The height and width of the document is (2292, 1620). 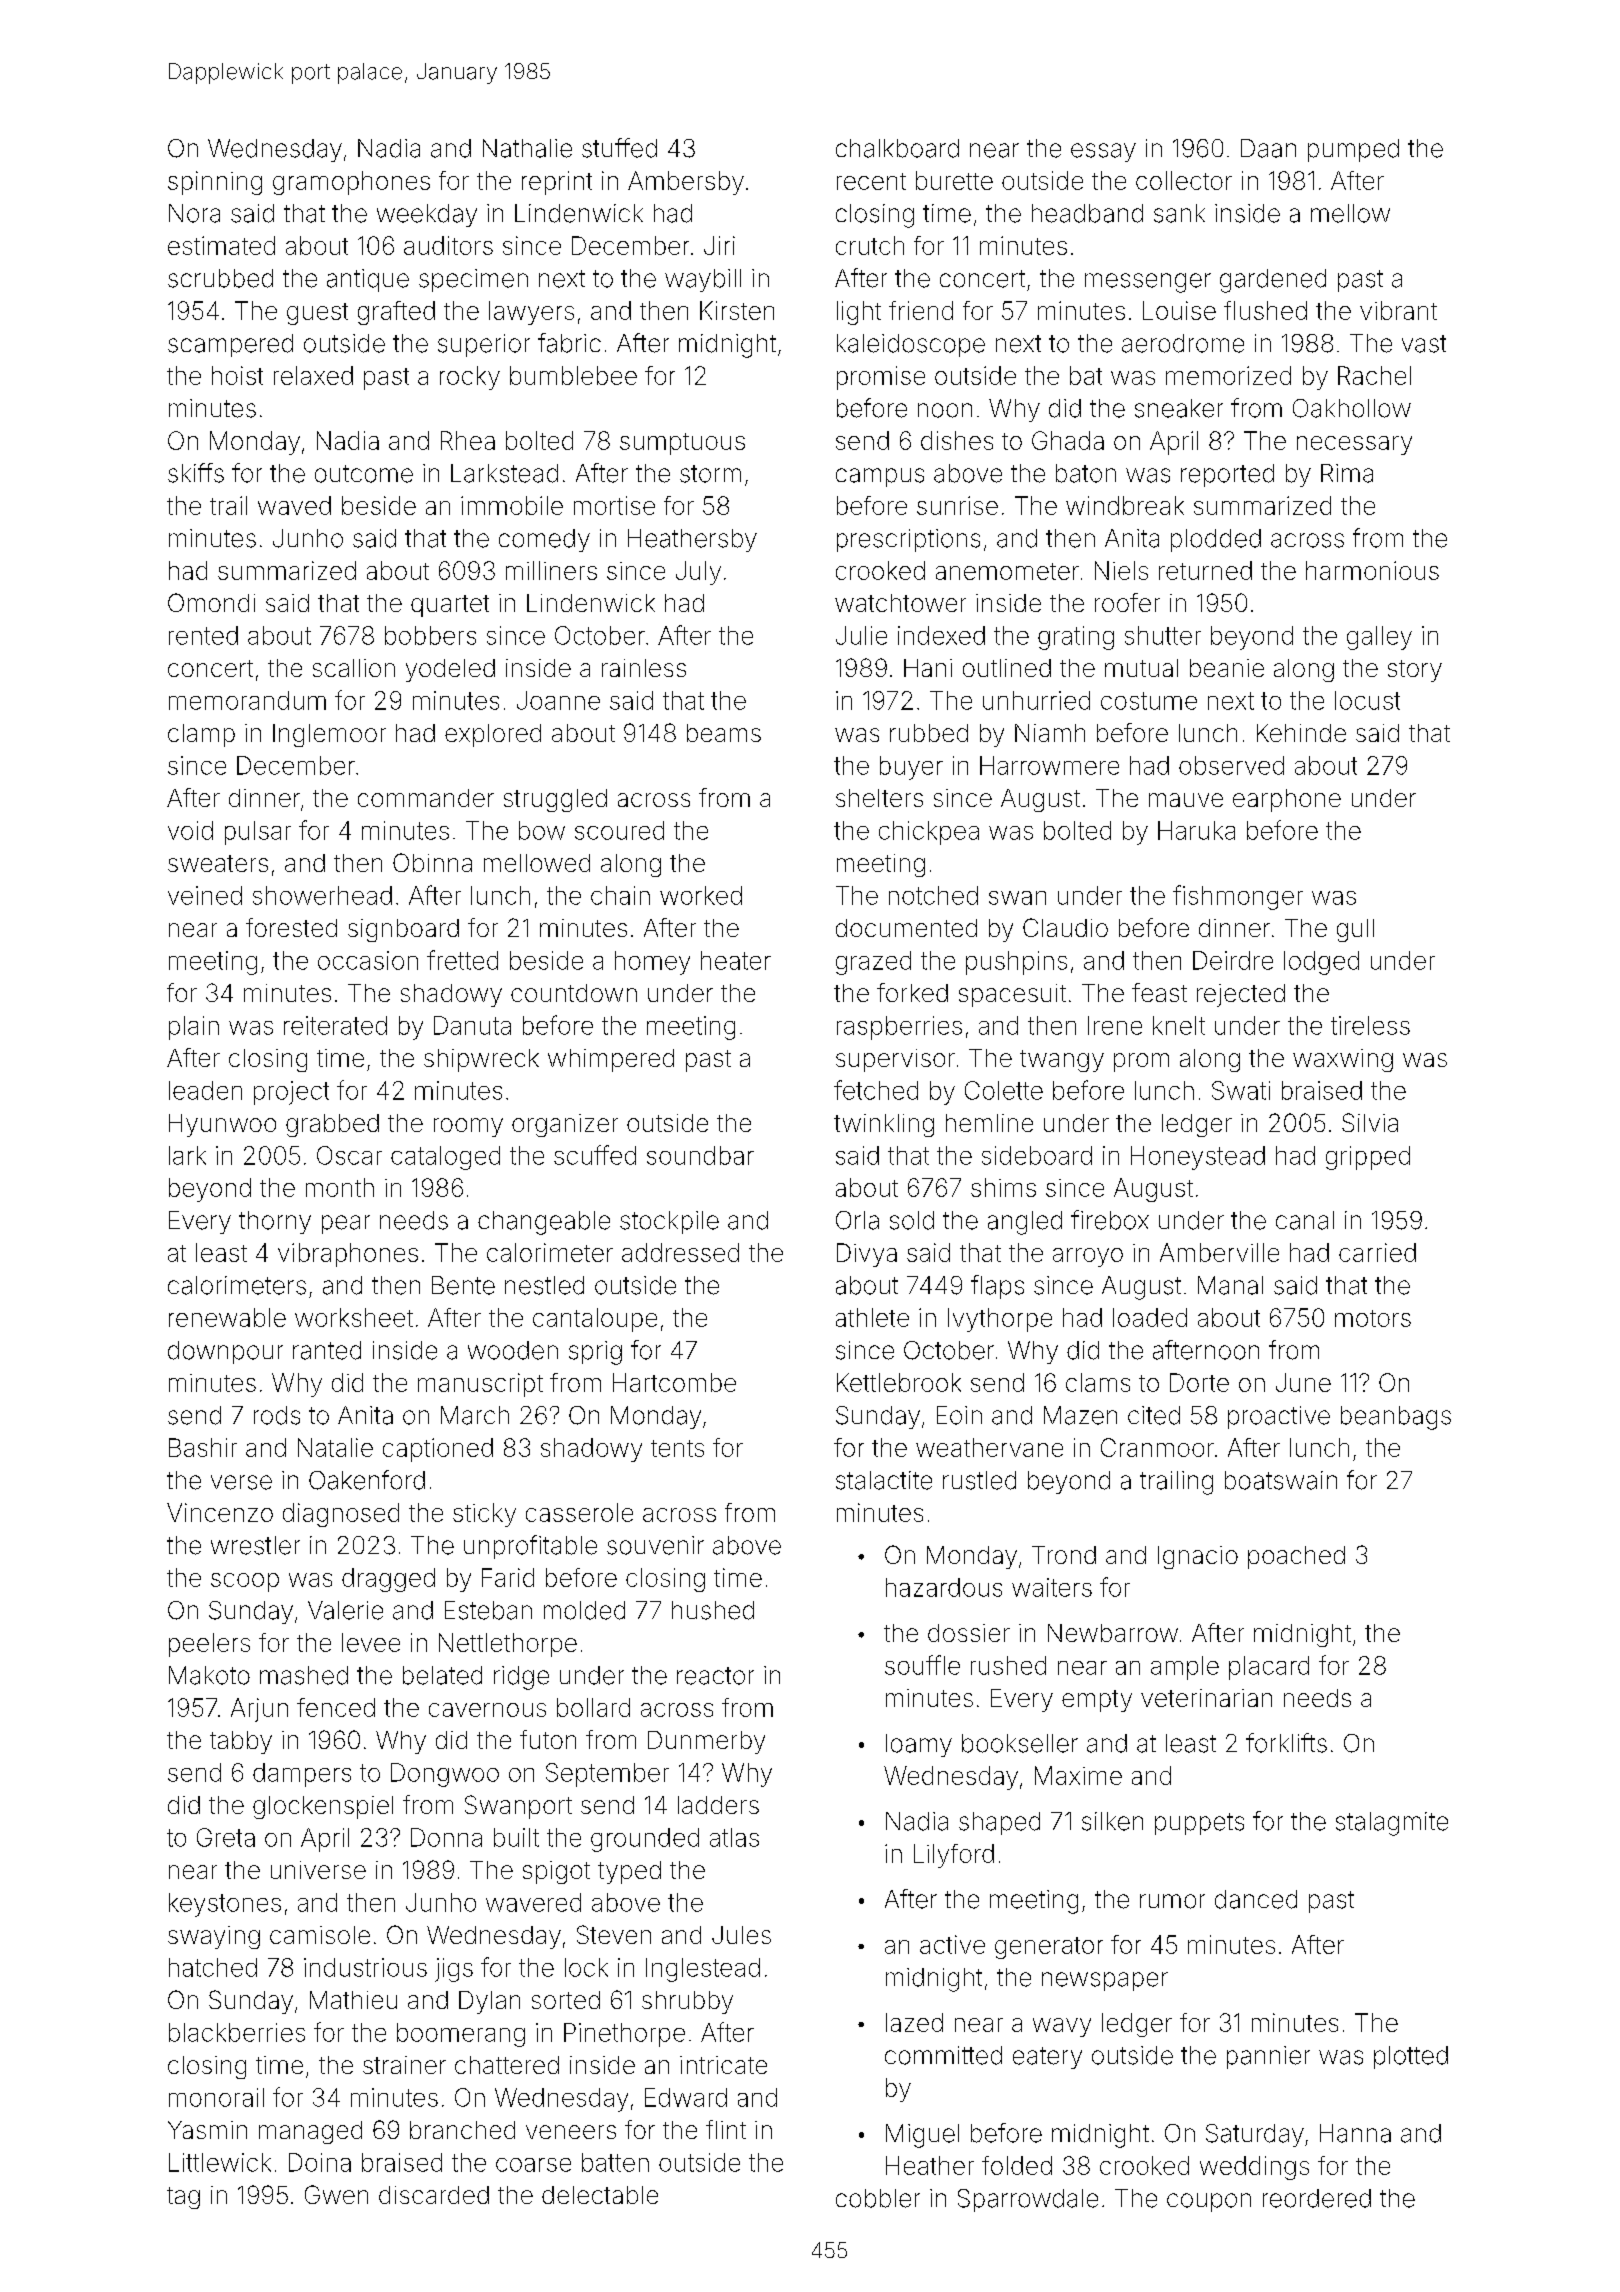 What do you see at coordinates (857, 1220) in the document?
I see `Orla` at bounding box center [857, 1220].
